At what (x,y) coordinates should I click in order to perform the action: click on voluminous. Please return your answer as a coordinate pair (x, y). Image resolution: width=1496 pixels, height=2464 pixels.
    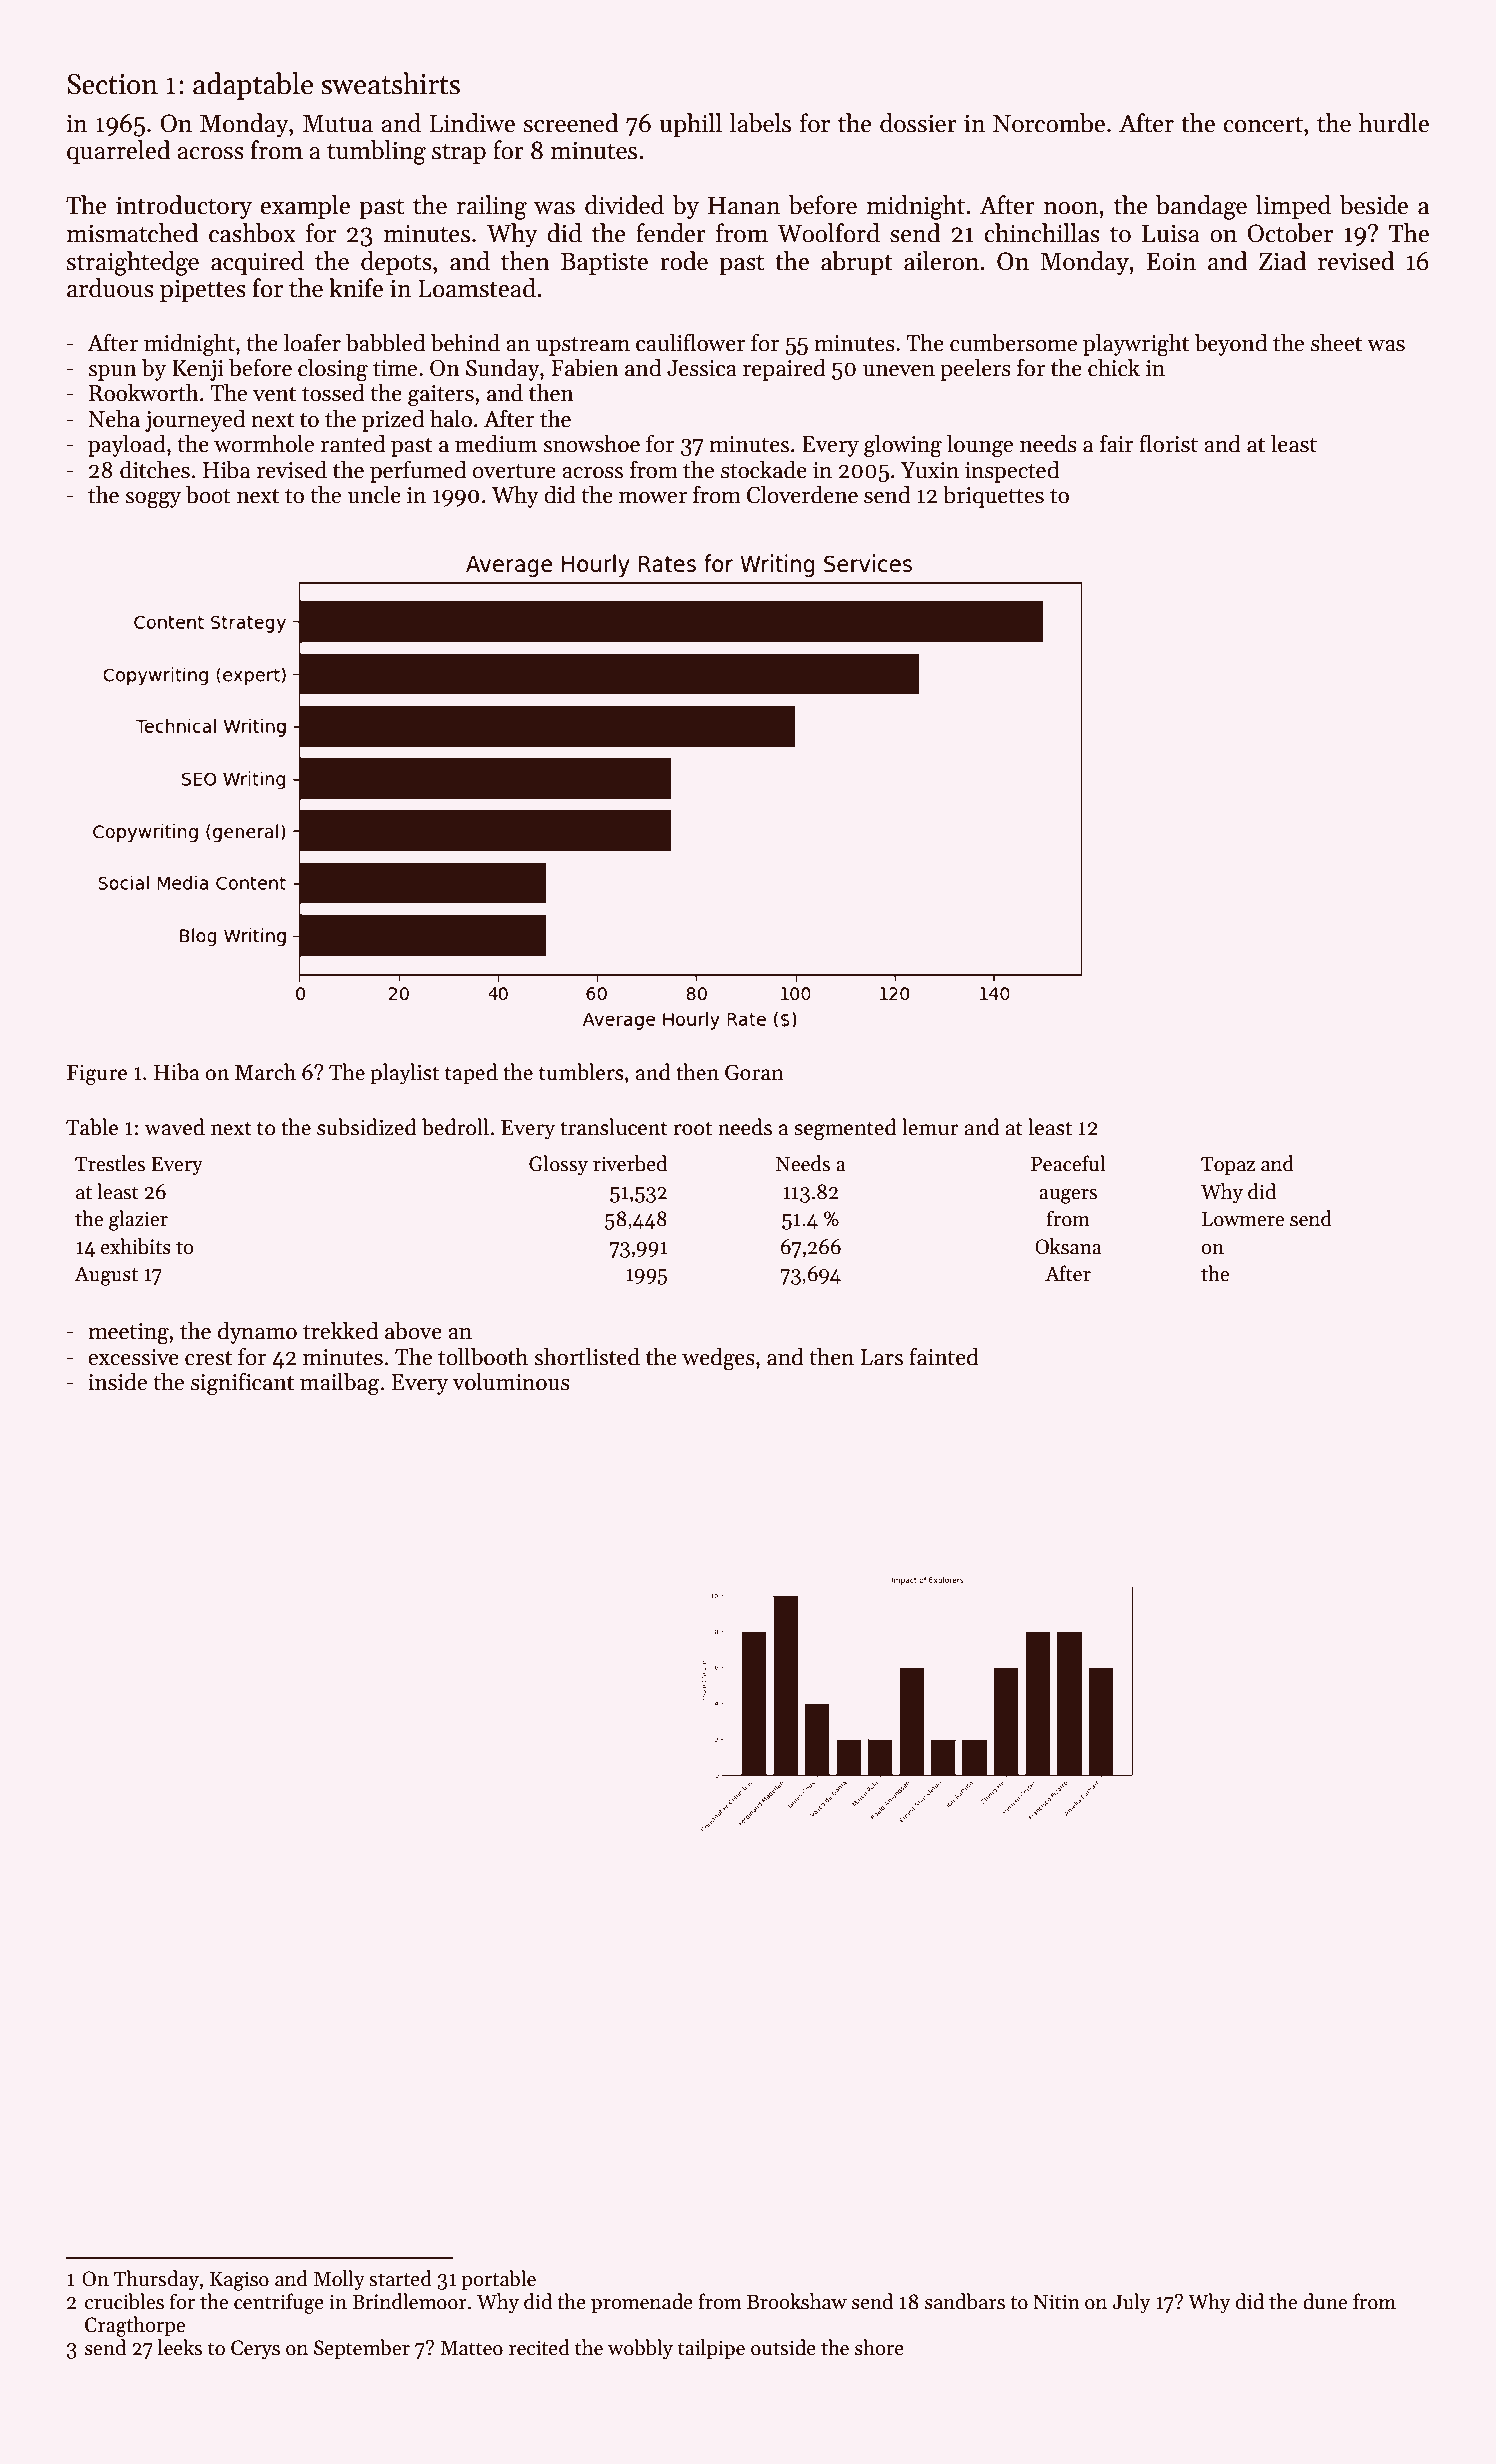
    Looking at the image, I should click on (511, 1381).
